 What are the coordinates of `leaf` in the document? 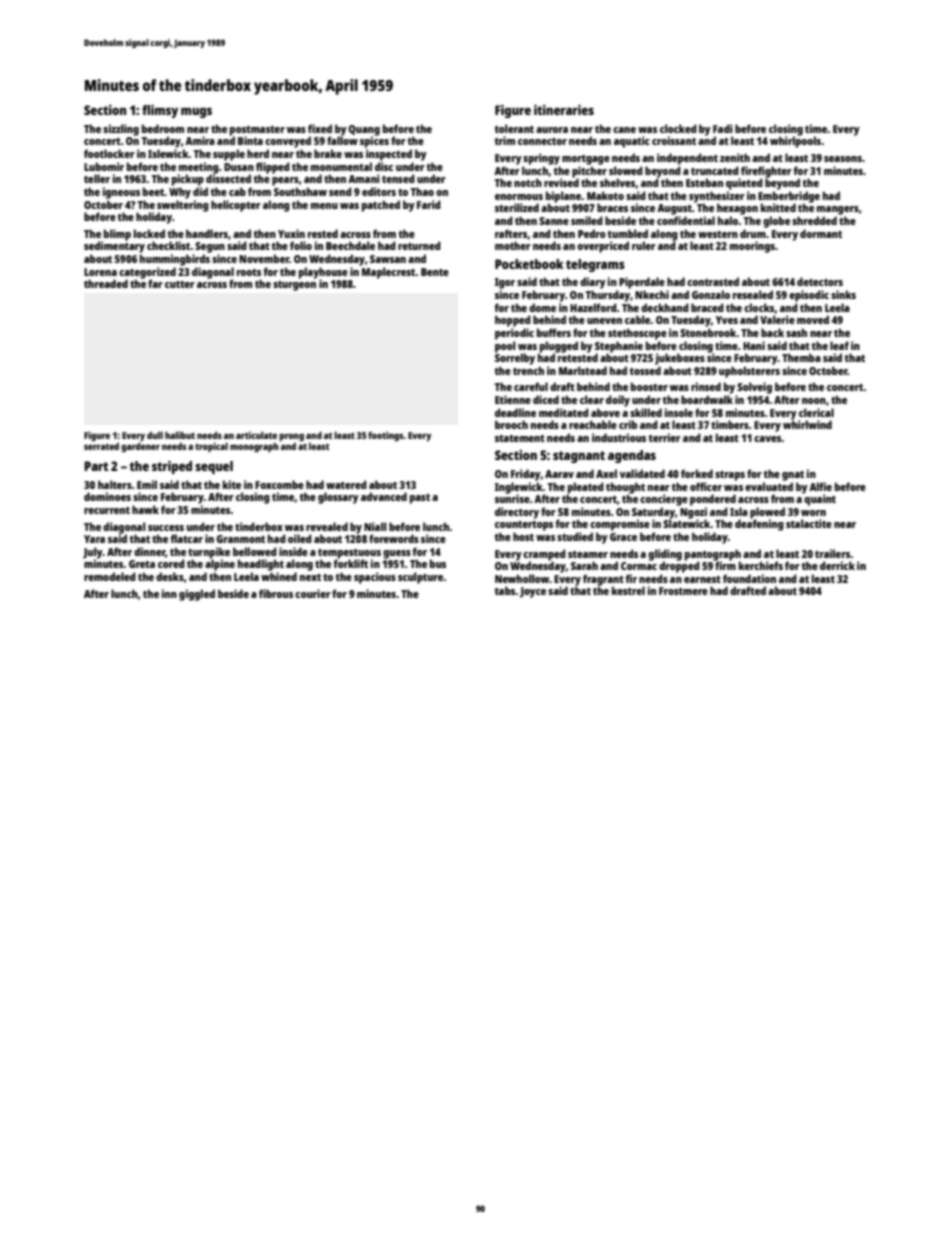 It's located at (839, 345).
